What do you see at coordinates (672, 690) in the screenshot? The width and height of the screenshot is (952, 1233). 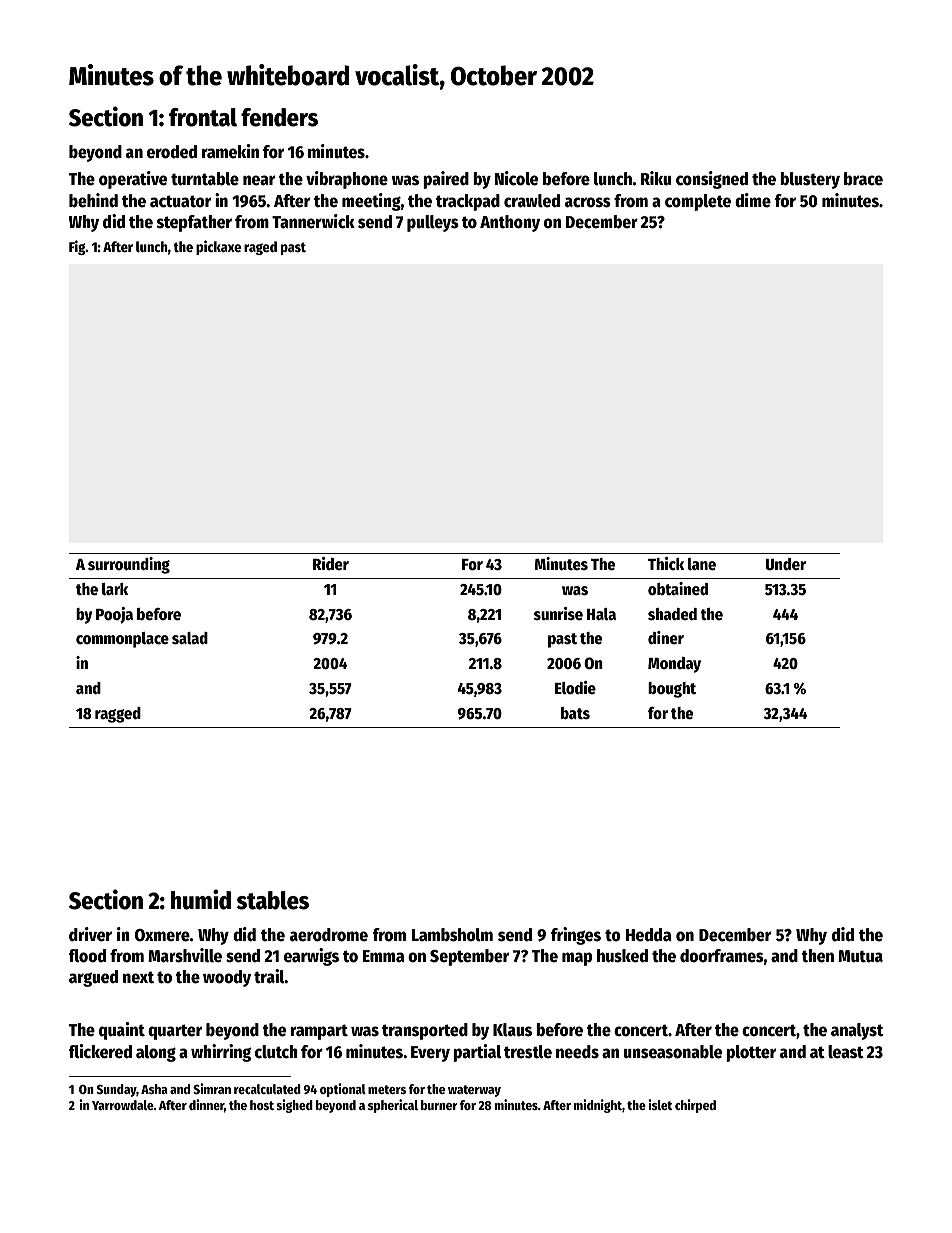 I see `bought` at bounding box center [672, 690].
